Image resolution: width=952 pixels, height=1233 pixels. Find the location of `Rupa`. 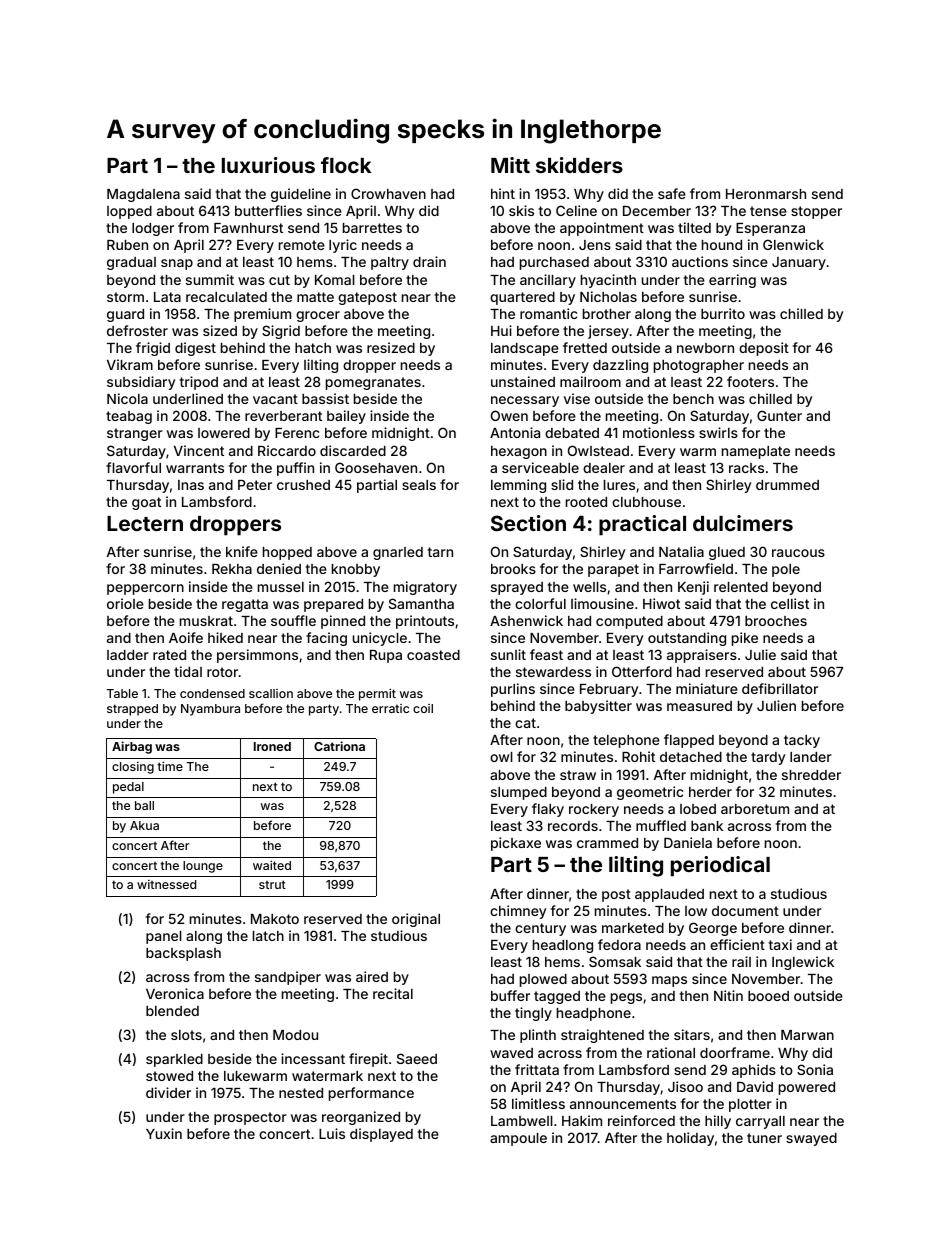

Rupa is located at coordinates (386, 656).
